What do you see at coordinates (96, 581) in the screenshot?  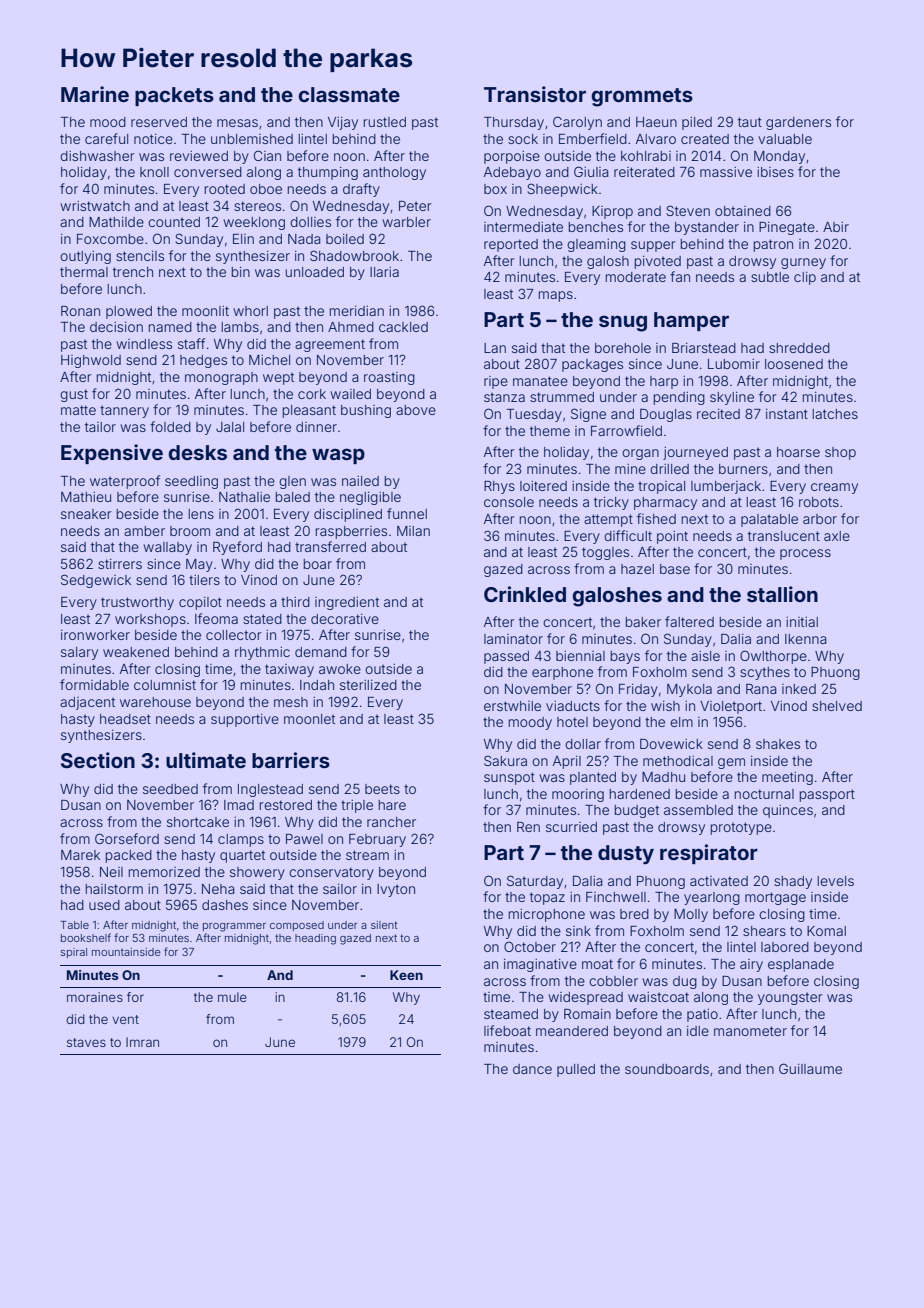 I see `Sedgewick` at bounding box center [96, 581].
